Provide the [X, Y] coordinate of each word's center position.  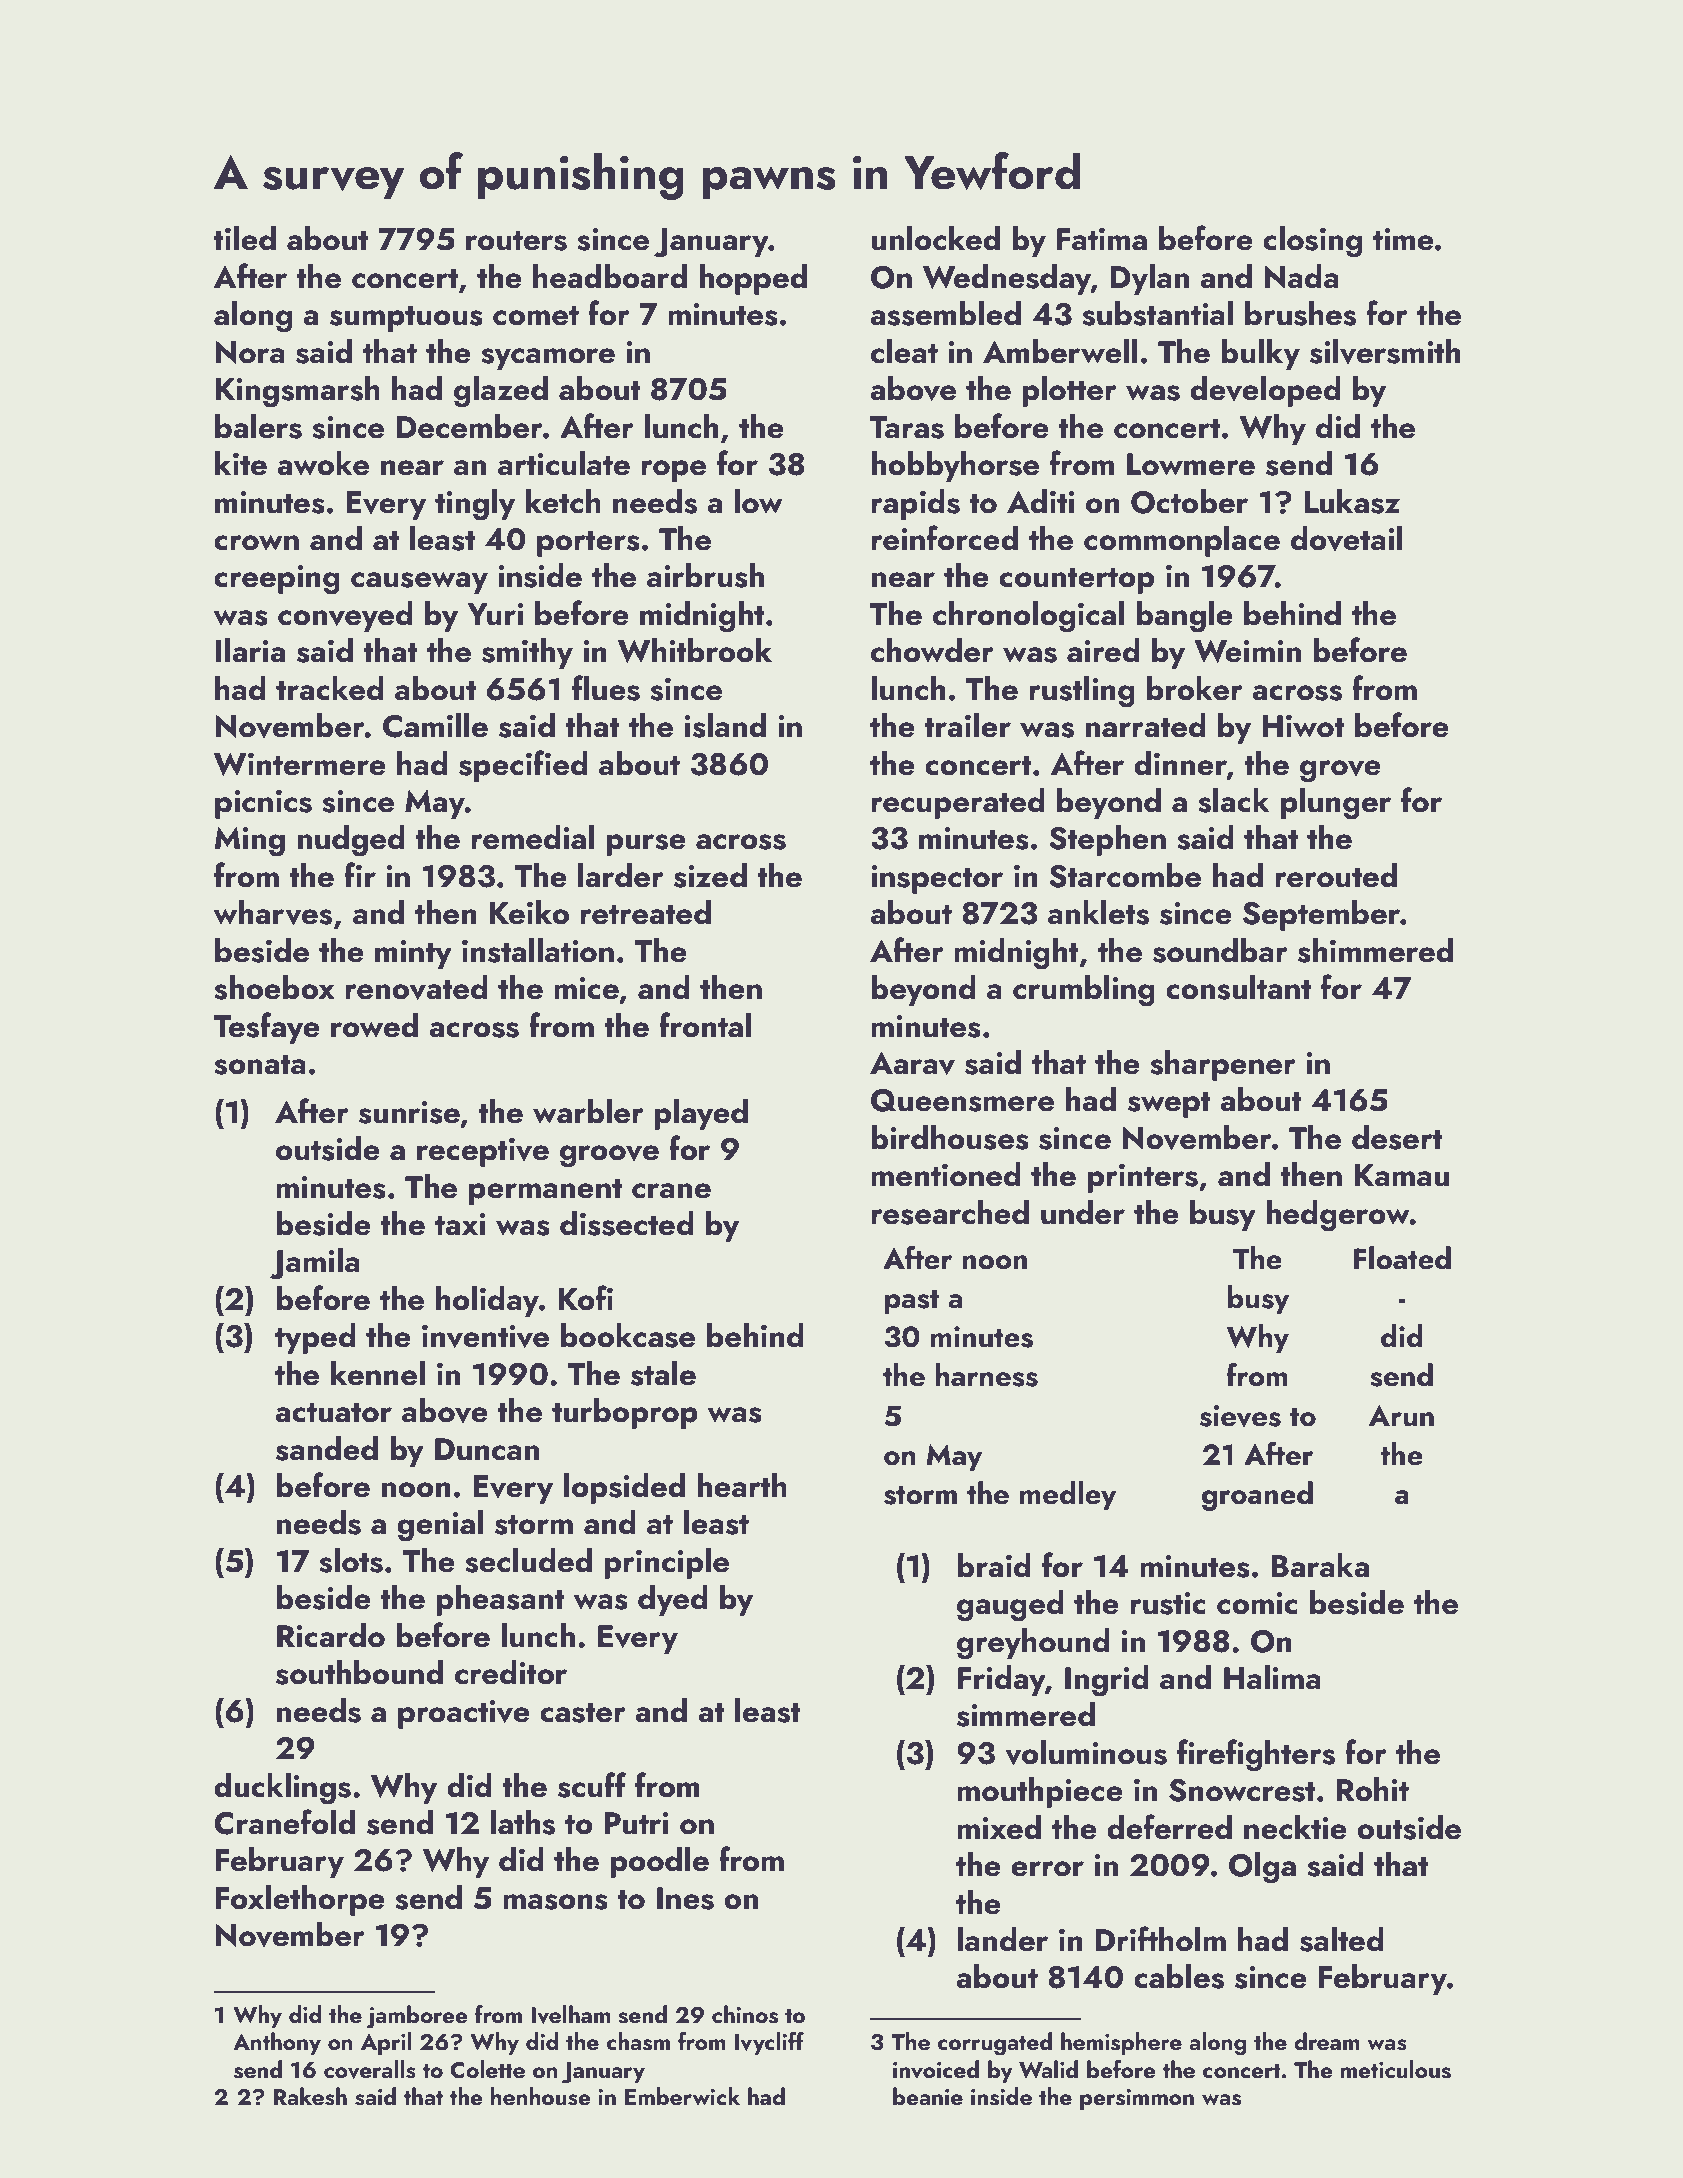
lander [1002, 1939]
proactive [464, 1714]
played [701, 1114]
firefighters [1256, 1755]
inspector [937, 879]
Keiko [529, 912]
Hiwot [1304, 726]
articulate [564, 463]
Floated [1402, 1258]
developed [1265, 391]
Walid [1048, 2069]
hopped [753, 279]
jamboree [417, 2017]
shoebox [274, 987]
